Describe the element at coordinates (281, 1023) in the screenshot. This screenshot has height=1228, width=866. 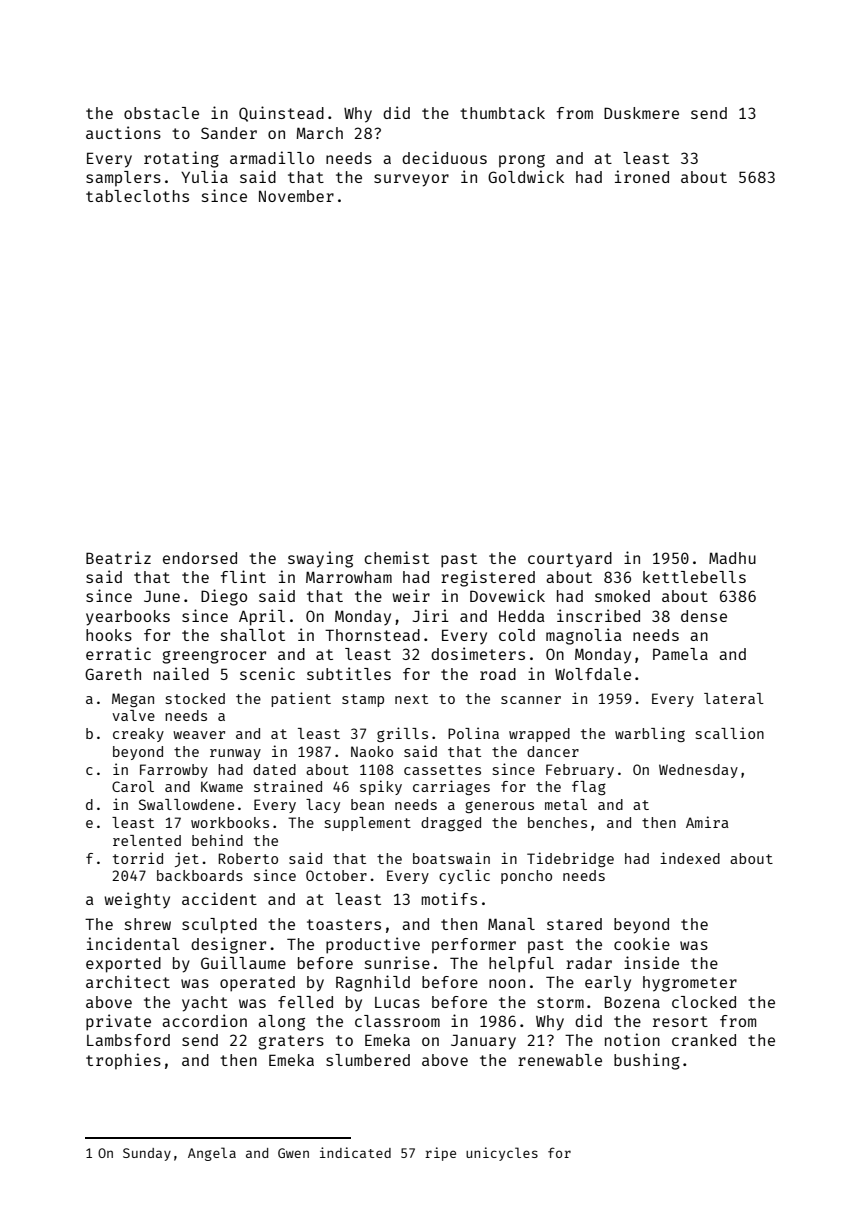
I see `along` at that location.
